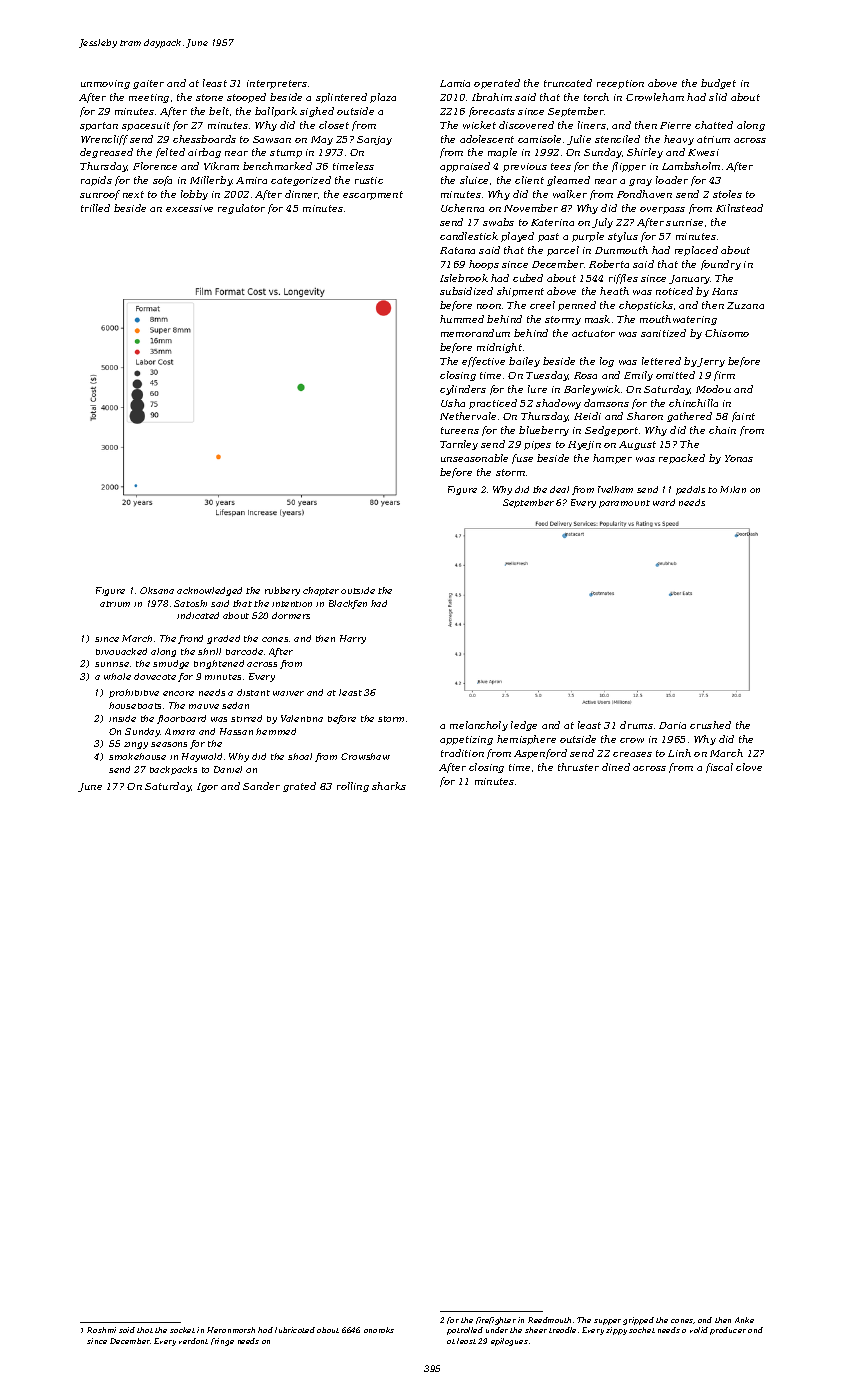  Describe the element at coordinates (170, 153) in the document. I see `felted` at that location.
